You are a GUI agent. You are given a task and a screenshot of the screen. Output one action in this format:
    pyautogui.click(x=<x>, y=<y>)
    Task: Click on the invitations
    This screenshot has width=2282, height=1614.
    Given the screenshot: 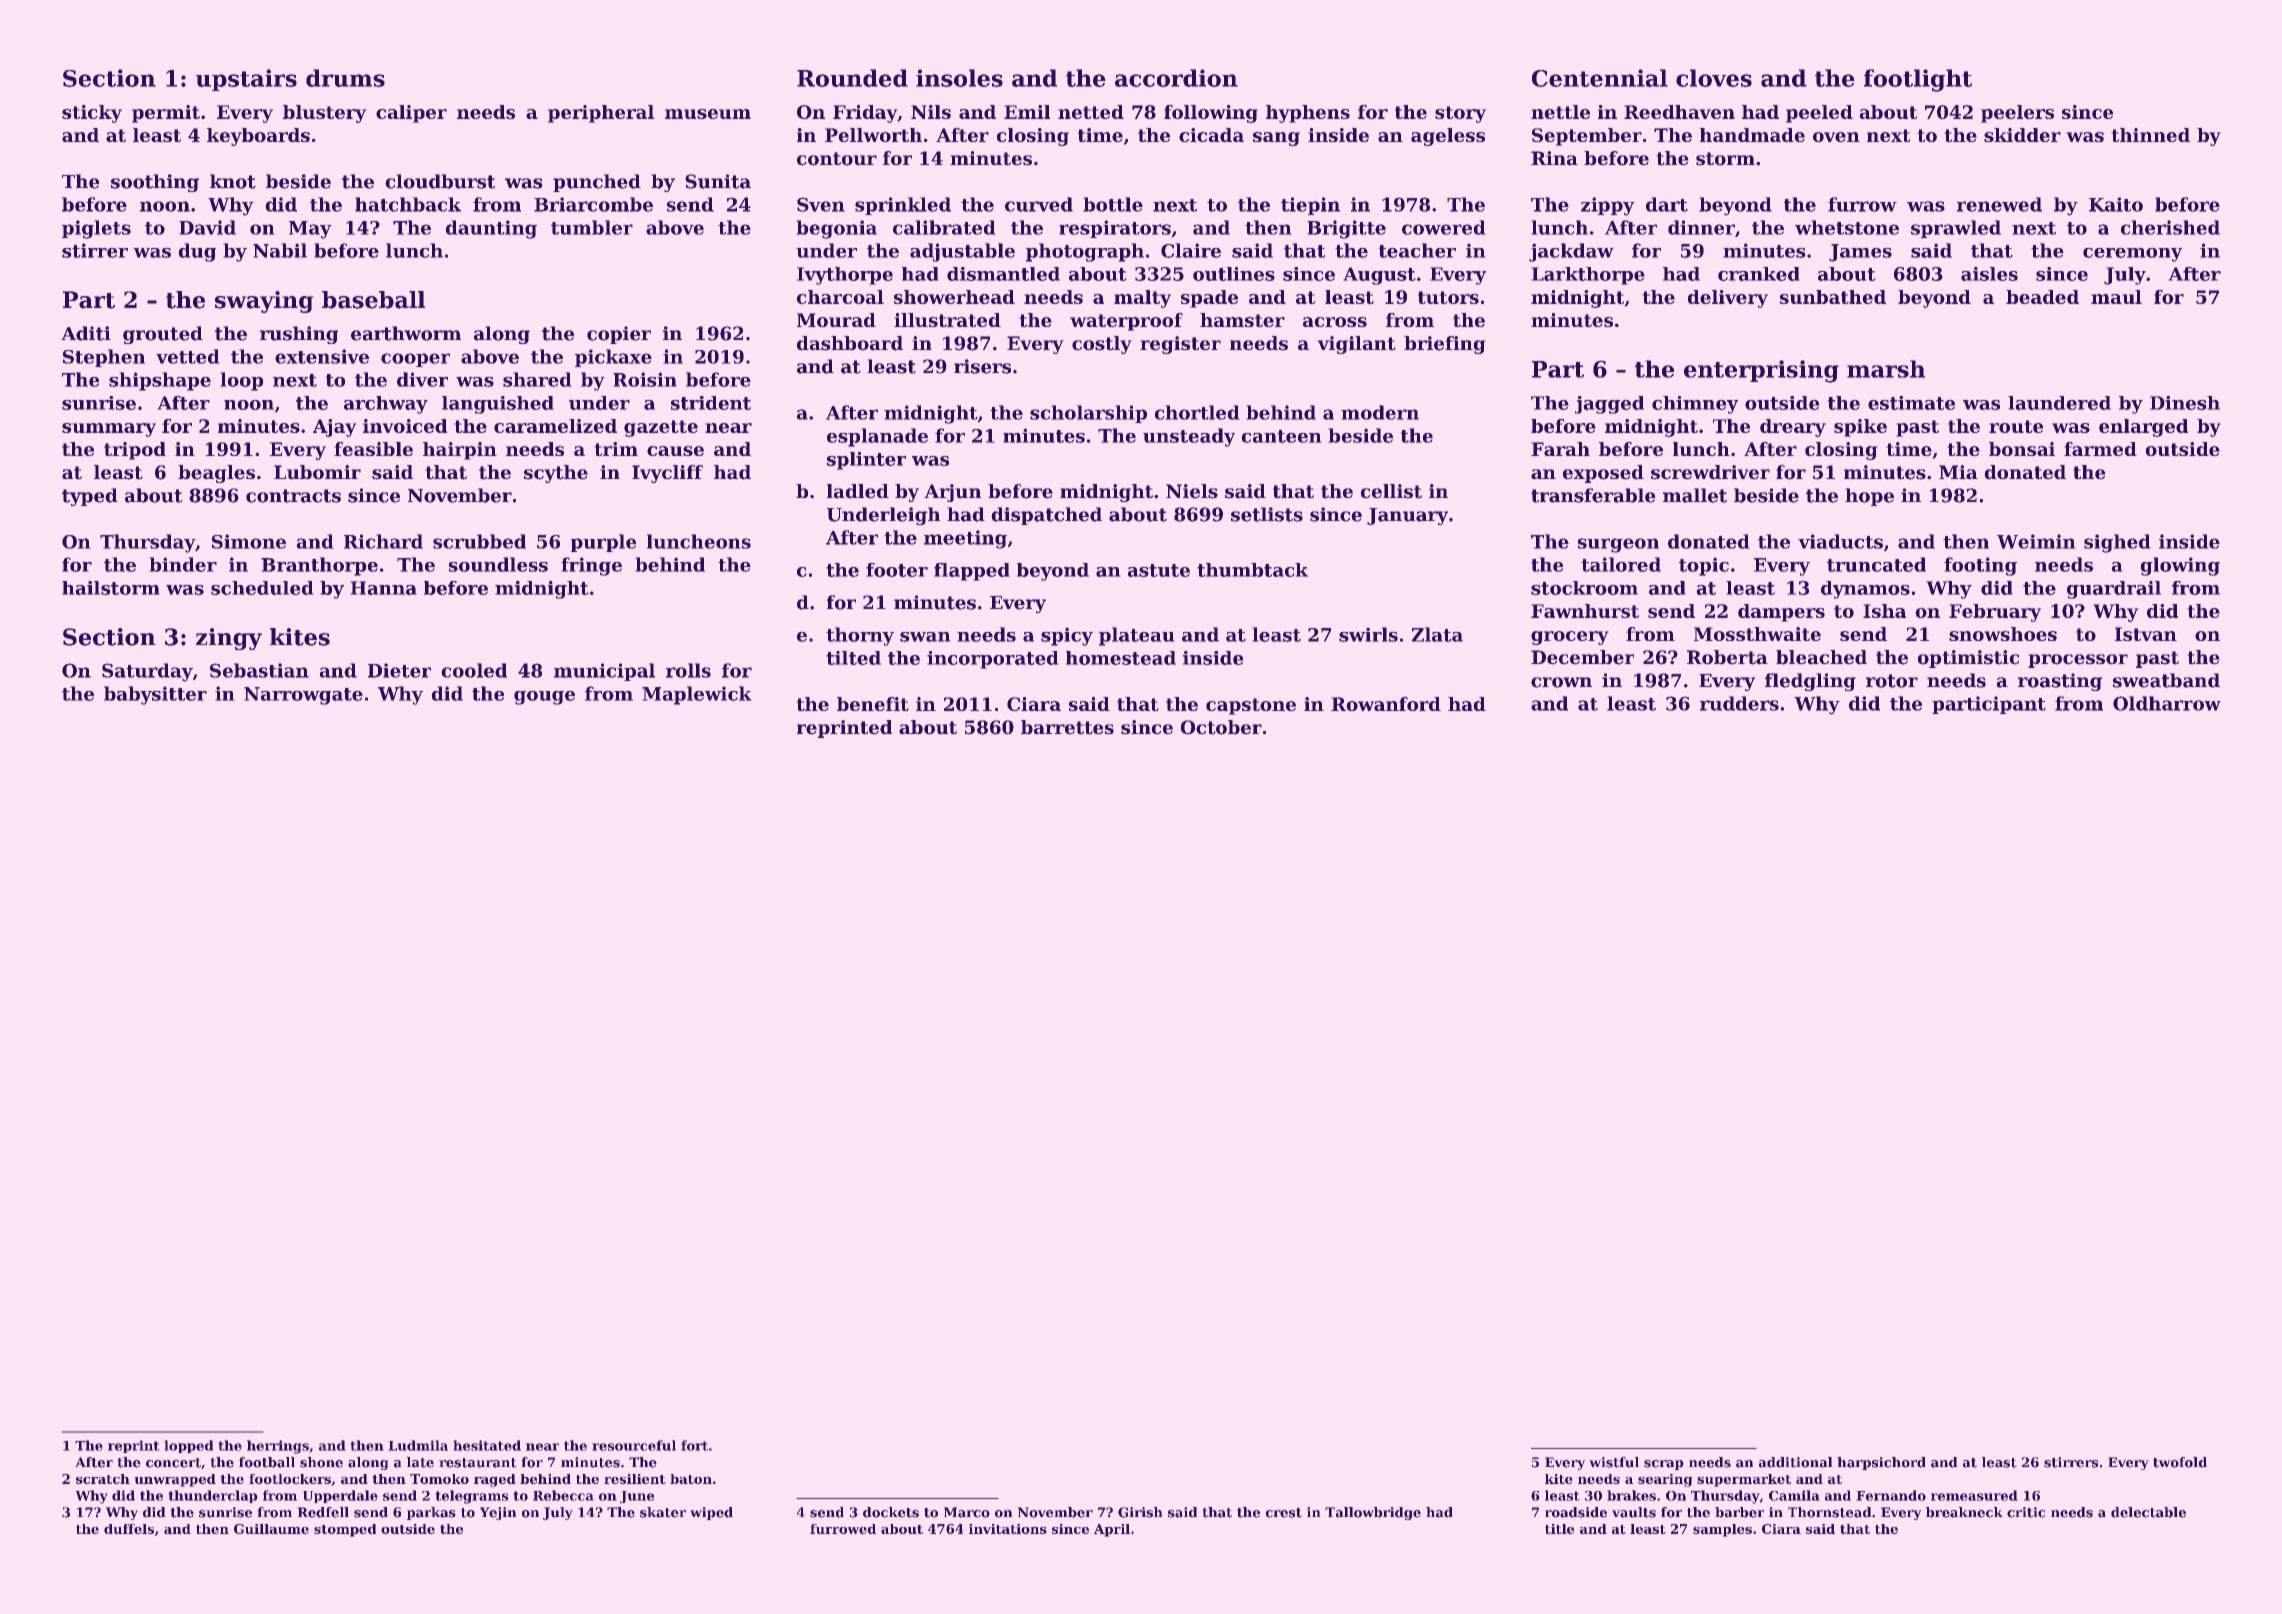 What is the action you would take?
    pyautogui.click(x=1008, y=1529)
